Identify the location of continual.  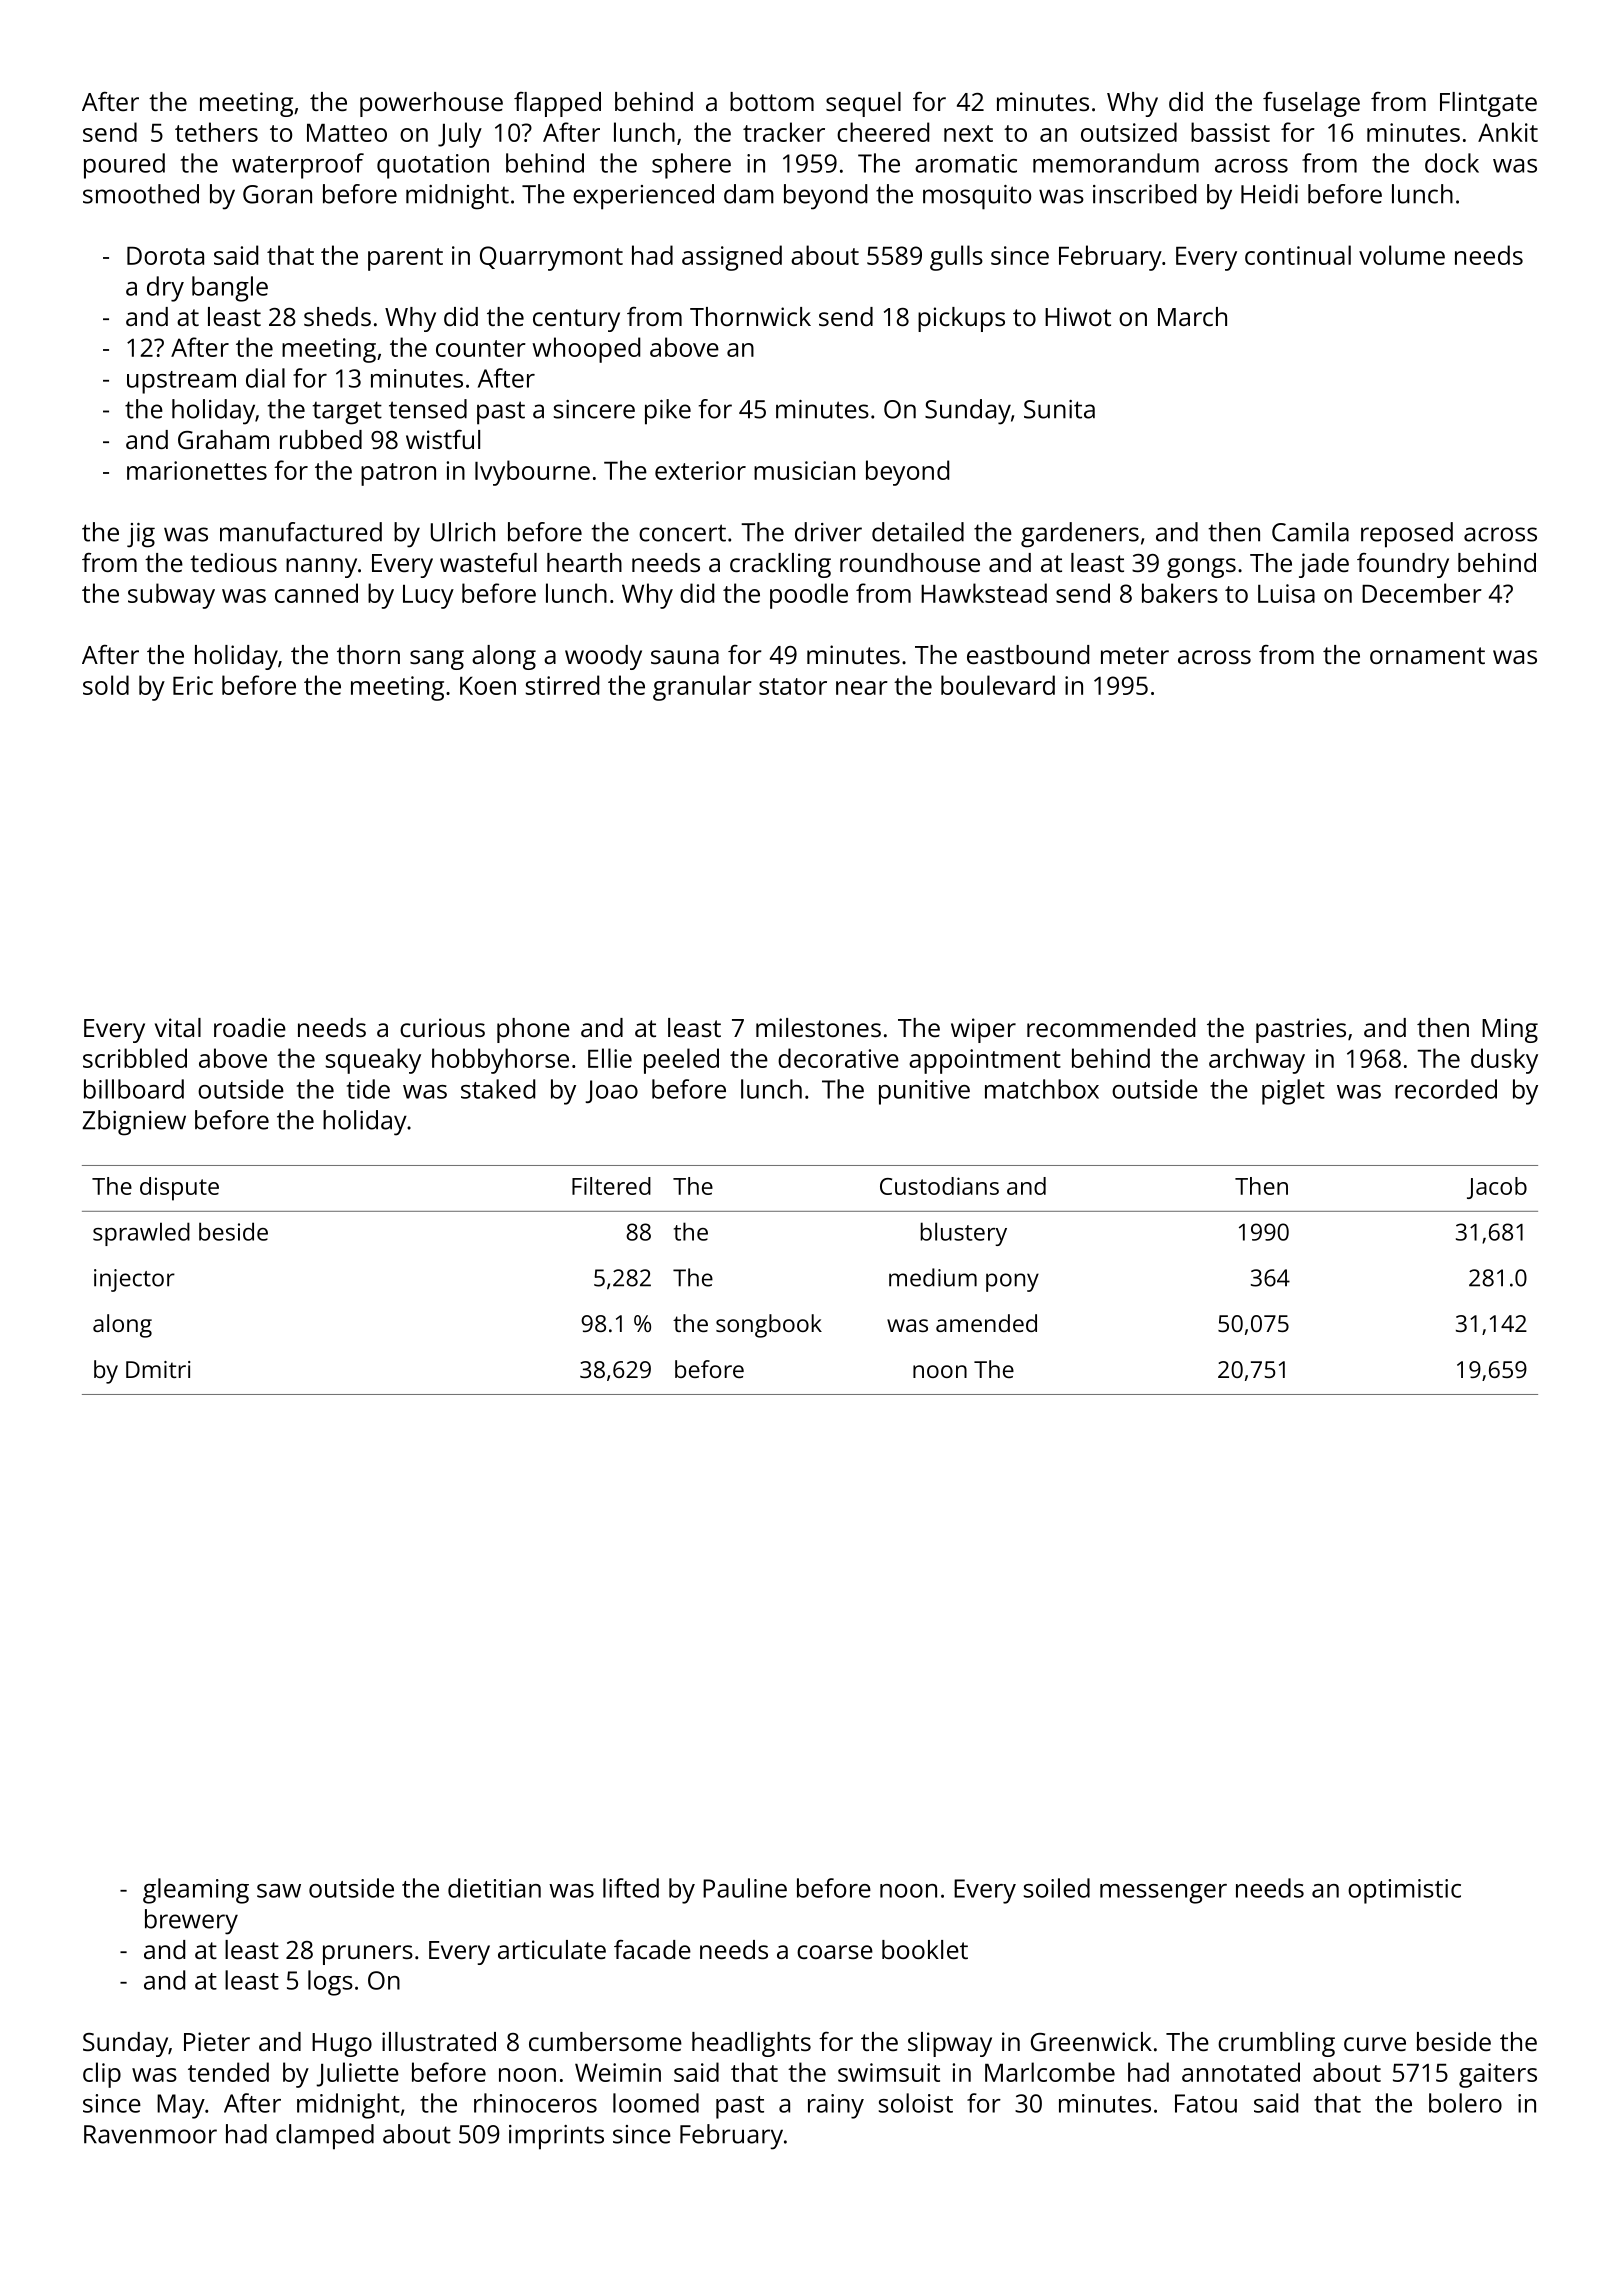
(1298, 255).
